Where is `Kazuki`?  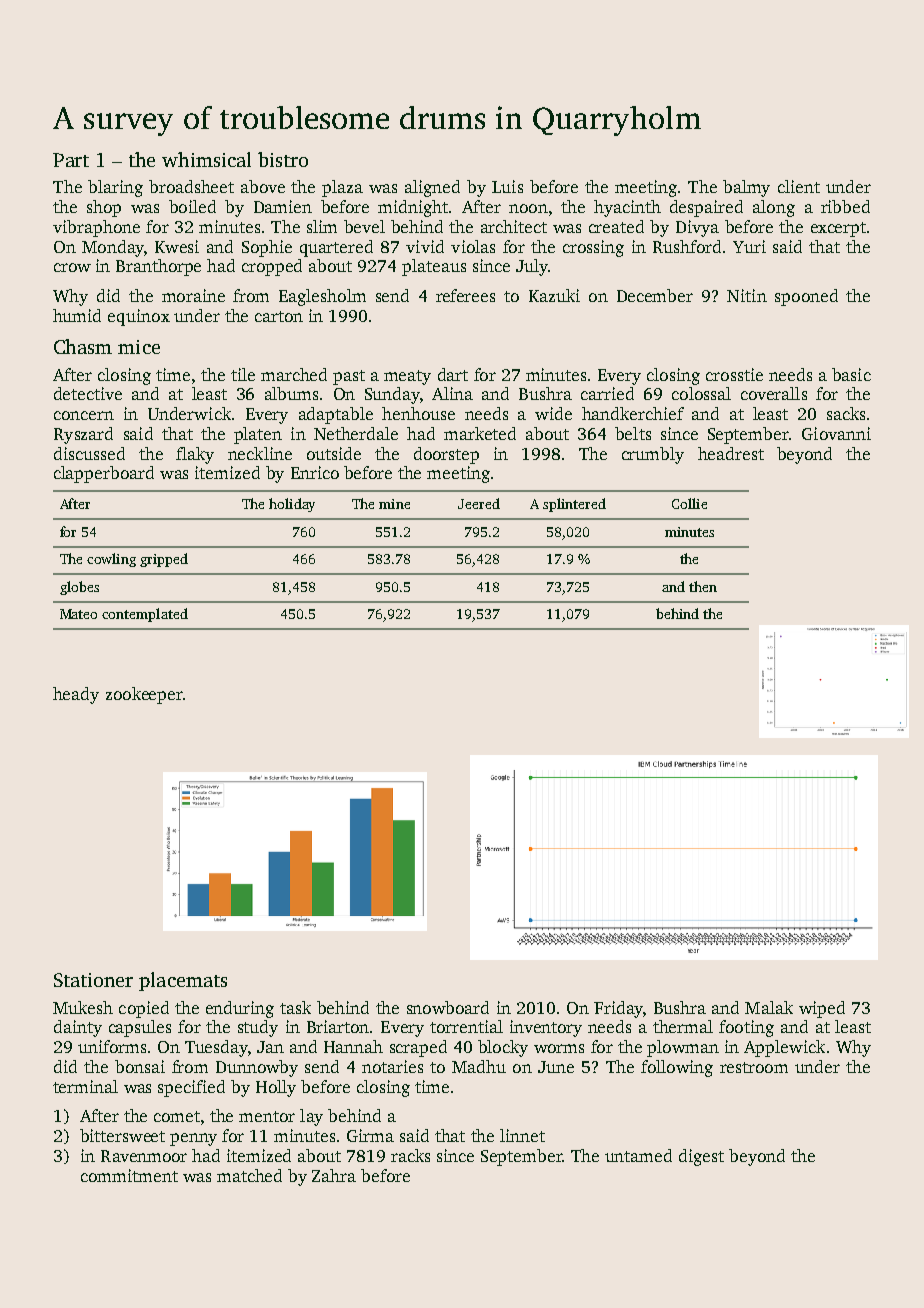 Kazuki is located at coordinates (554, 295).
